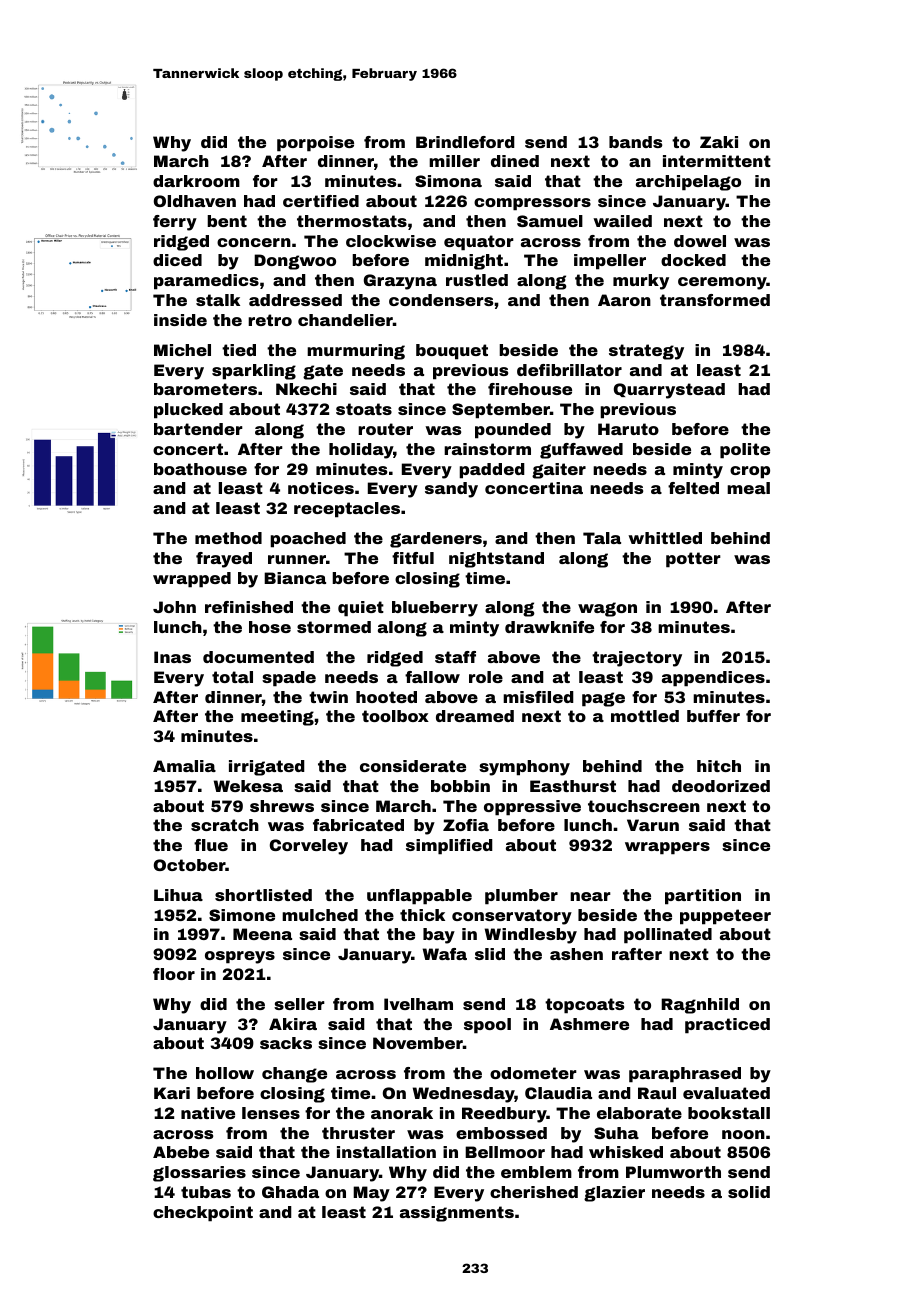 This screenshot has height=1311, width=924. What do you see at coordinates (200, 469) in the screenshot?
I see `boathouse` at bounding box center [200, 469].
